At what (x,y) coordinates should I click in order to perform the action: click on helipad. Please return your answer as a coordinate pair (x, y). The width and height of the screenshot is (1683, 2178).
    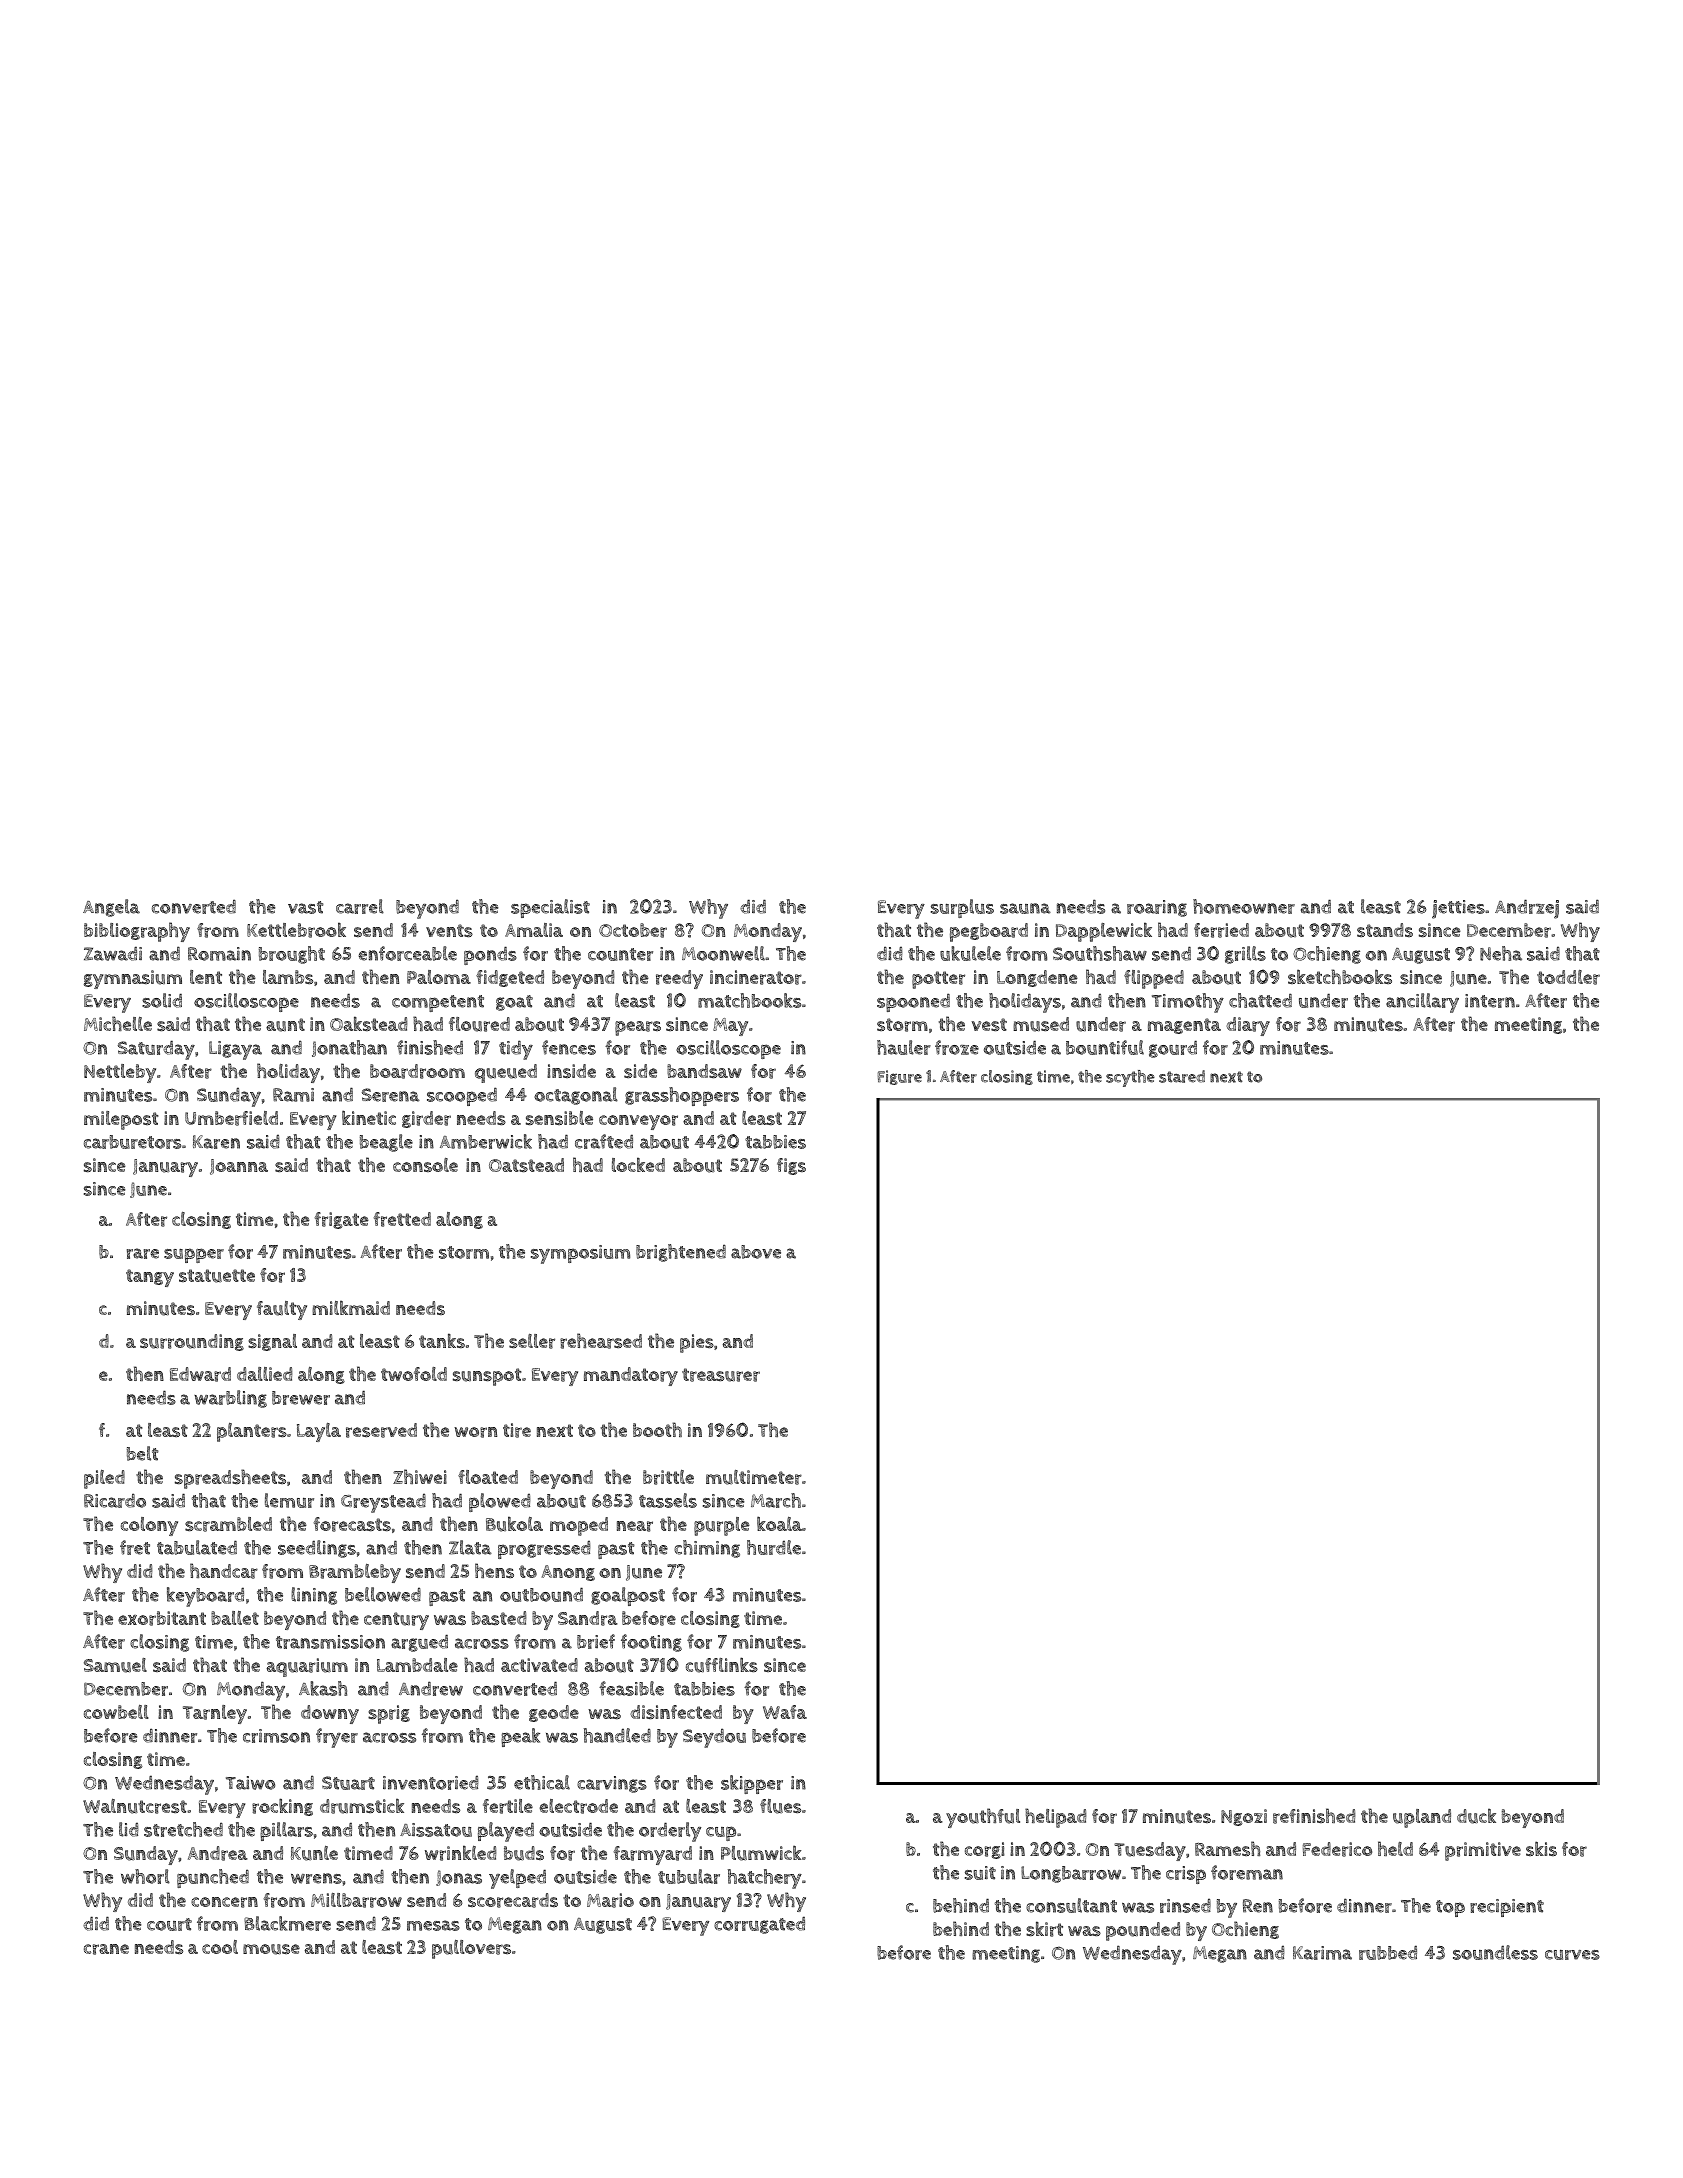
    Looking at the image, I should click on (1056, 1818).
